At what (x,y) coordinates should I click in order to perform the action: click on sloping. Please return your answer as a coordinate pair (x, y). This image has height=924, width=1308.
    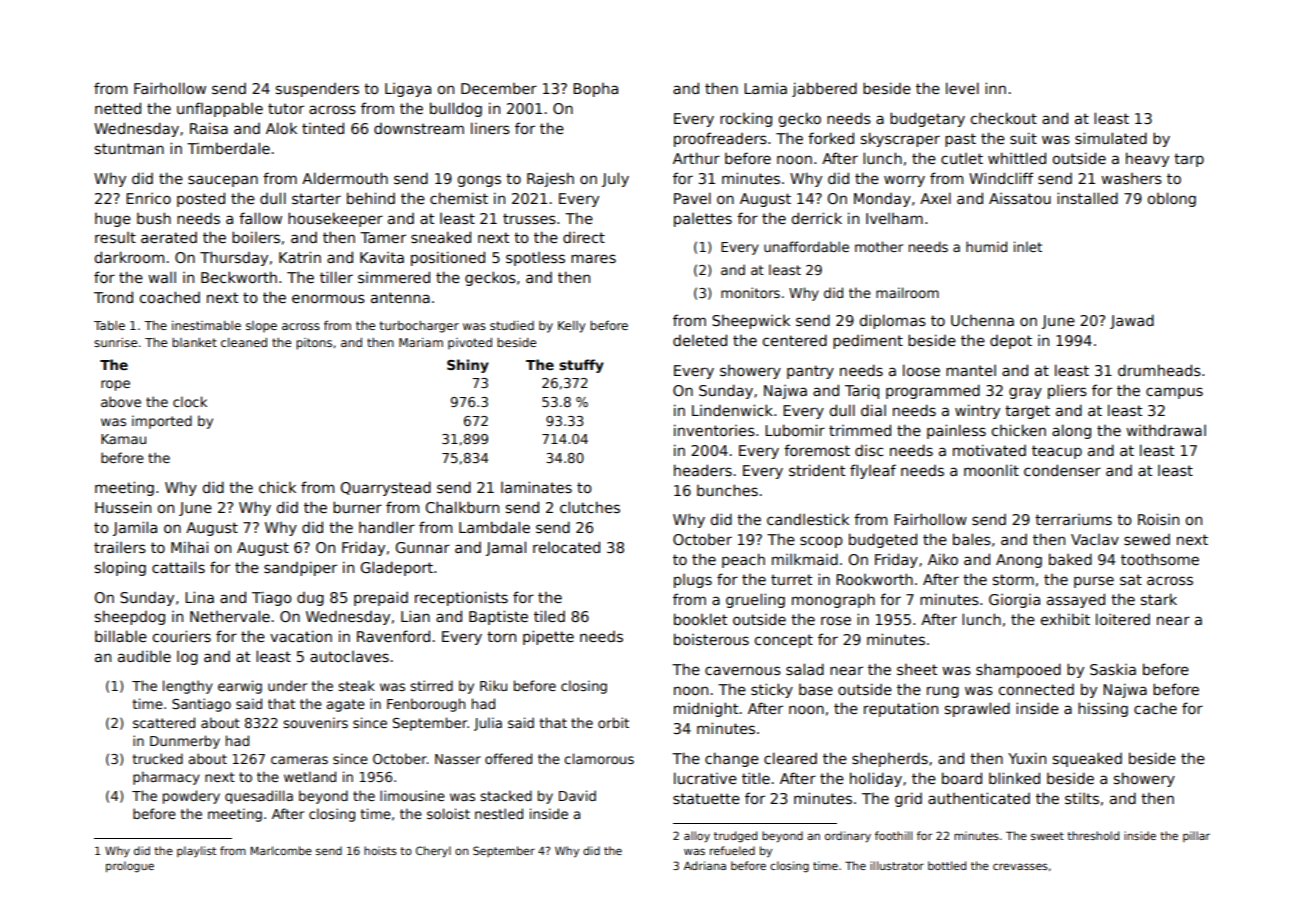
    Looking at the image, I should click on (120, 568).
